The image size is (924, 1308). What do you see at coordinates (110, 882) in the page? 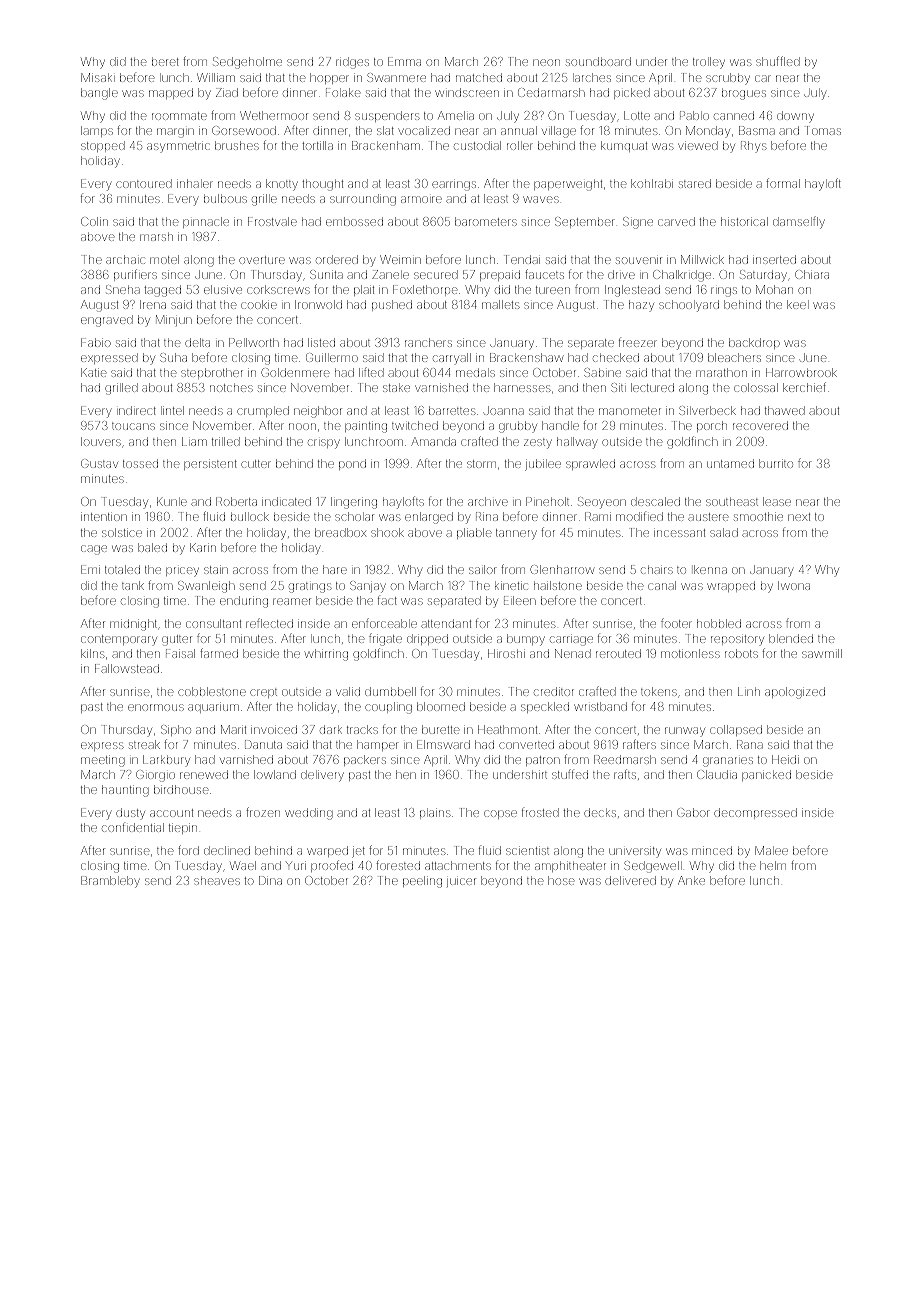
I see `Brambleby` at bounding box center [110, 882].
